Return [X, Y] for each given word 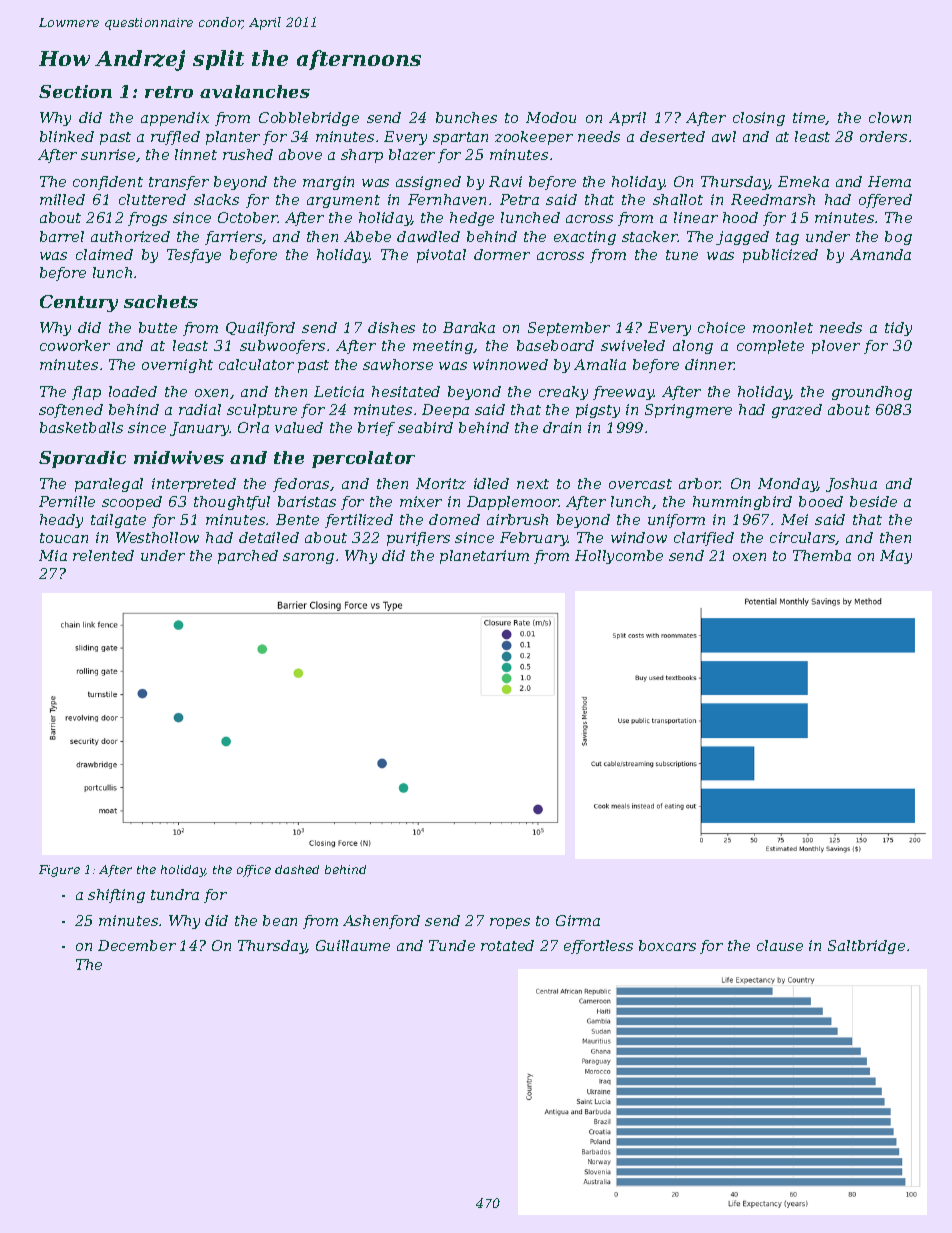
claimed [104, 254]
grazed [797, 411]
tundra [175, 894]
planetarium [484, 557]
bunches [466, 117]
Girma [578, 920]
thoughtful [232, 503]
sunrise [108, 154]
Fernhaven [447, 199]
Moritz [441, 483]
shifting [116, 896]
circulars [803, 538]
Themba [822, 555]
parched [248, 557]
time [809, 118]
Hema [889, 181]
